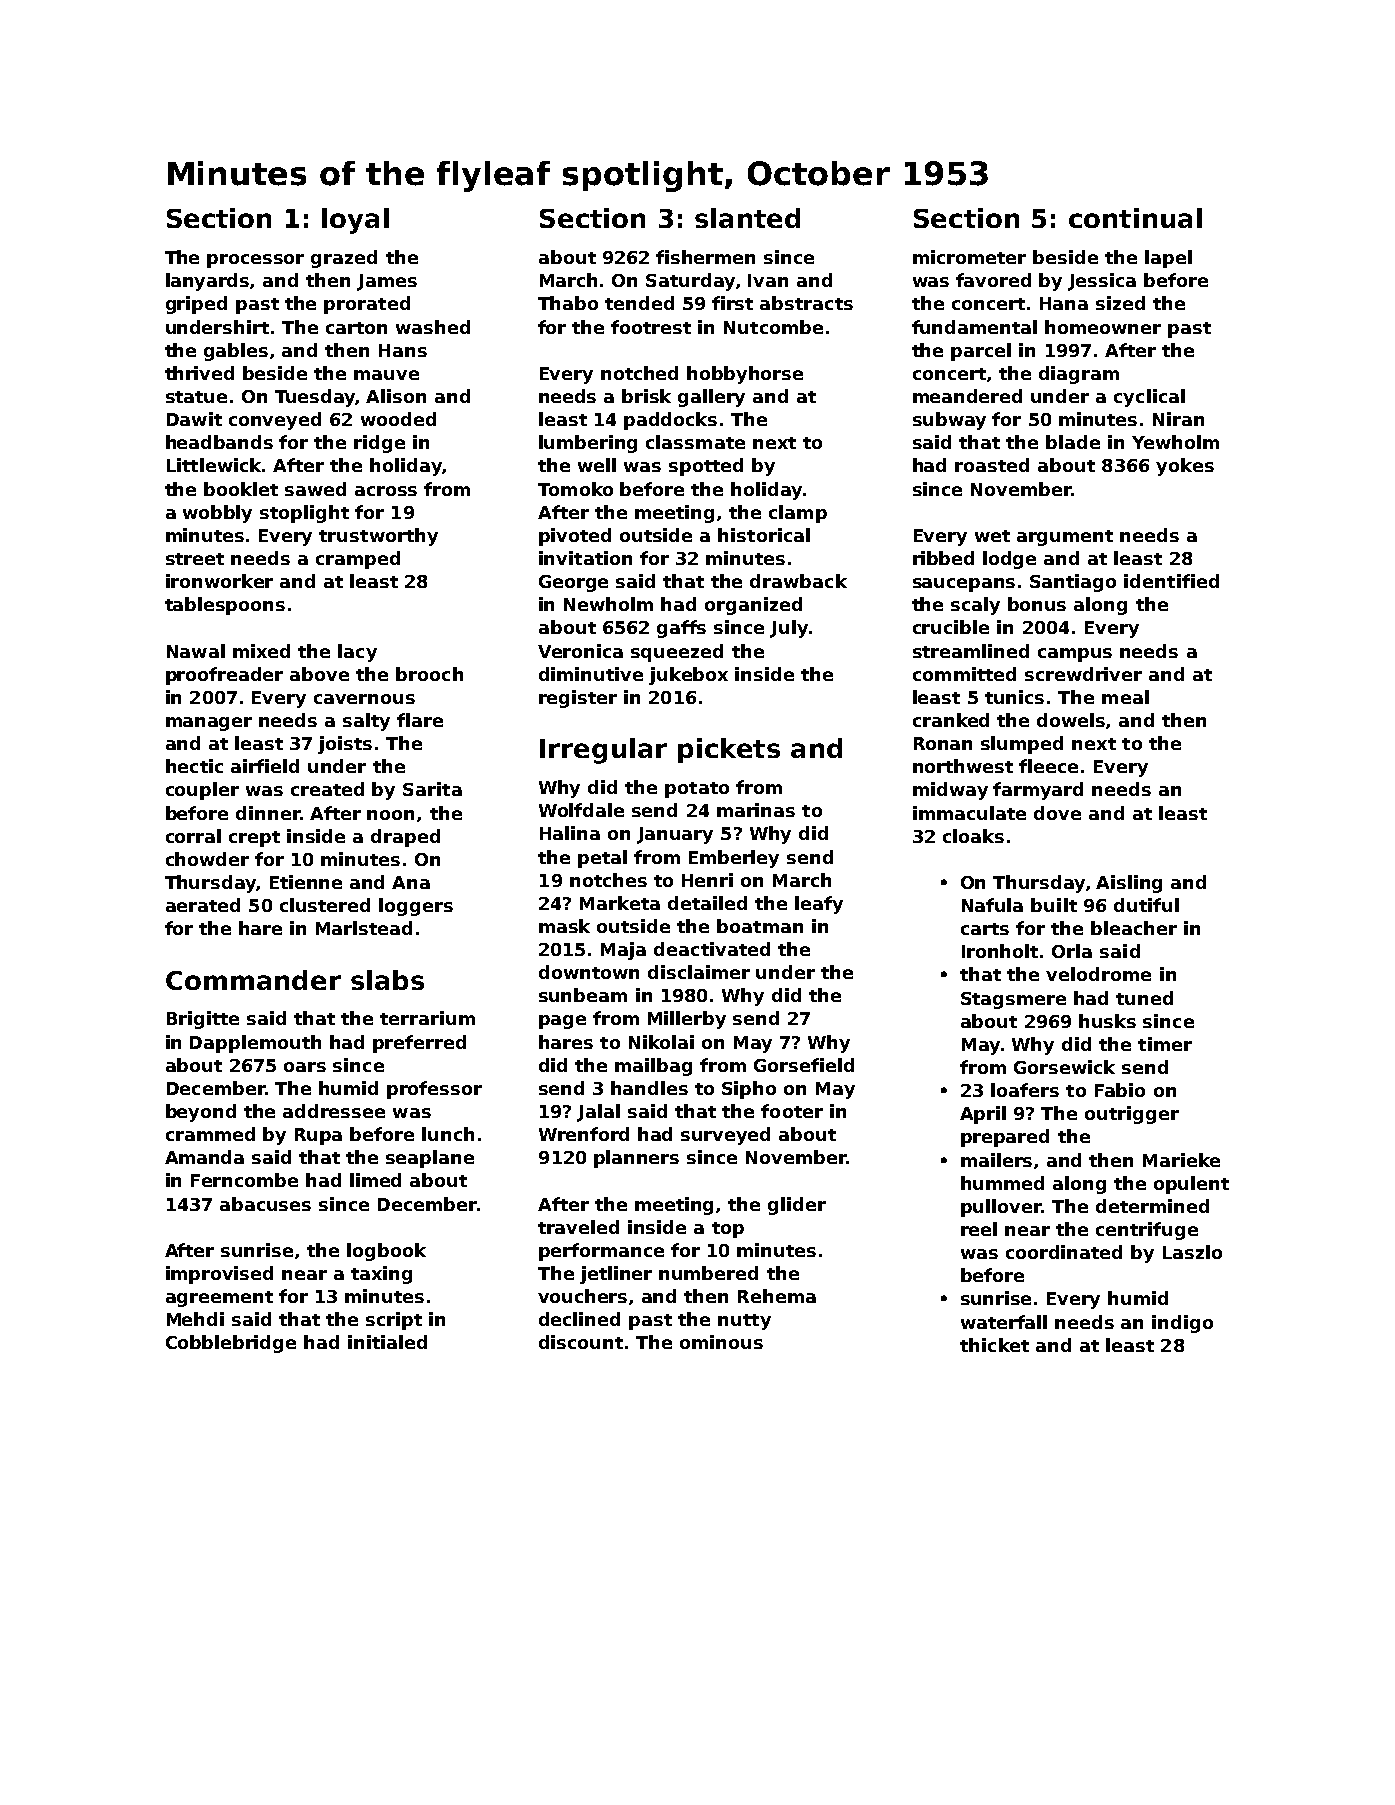 This image has width=1395, height=1805. Describe the element at coordinates (725, 1136) in the image. I see `surveyed` at that location.
